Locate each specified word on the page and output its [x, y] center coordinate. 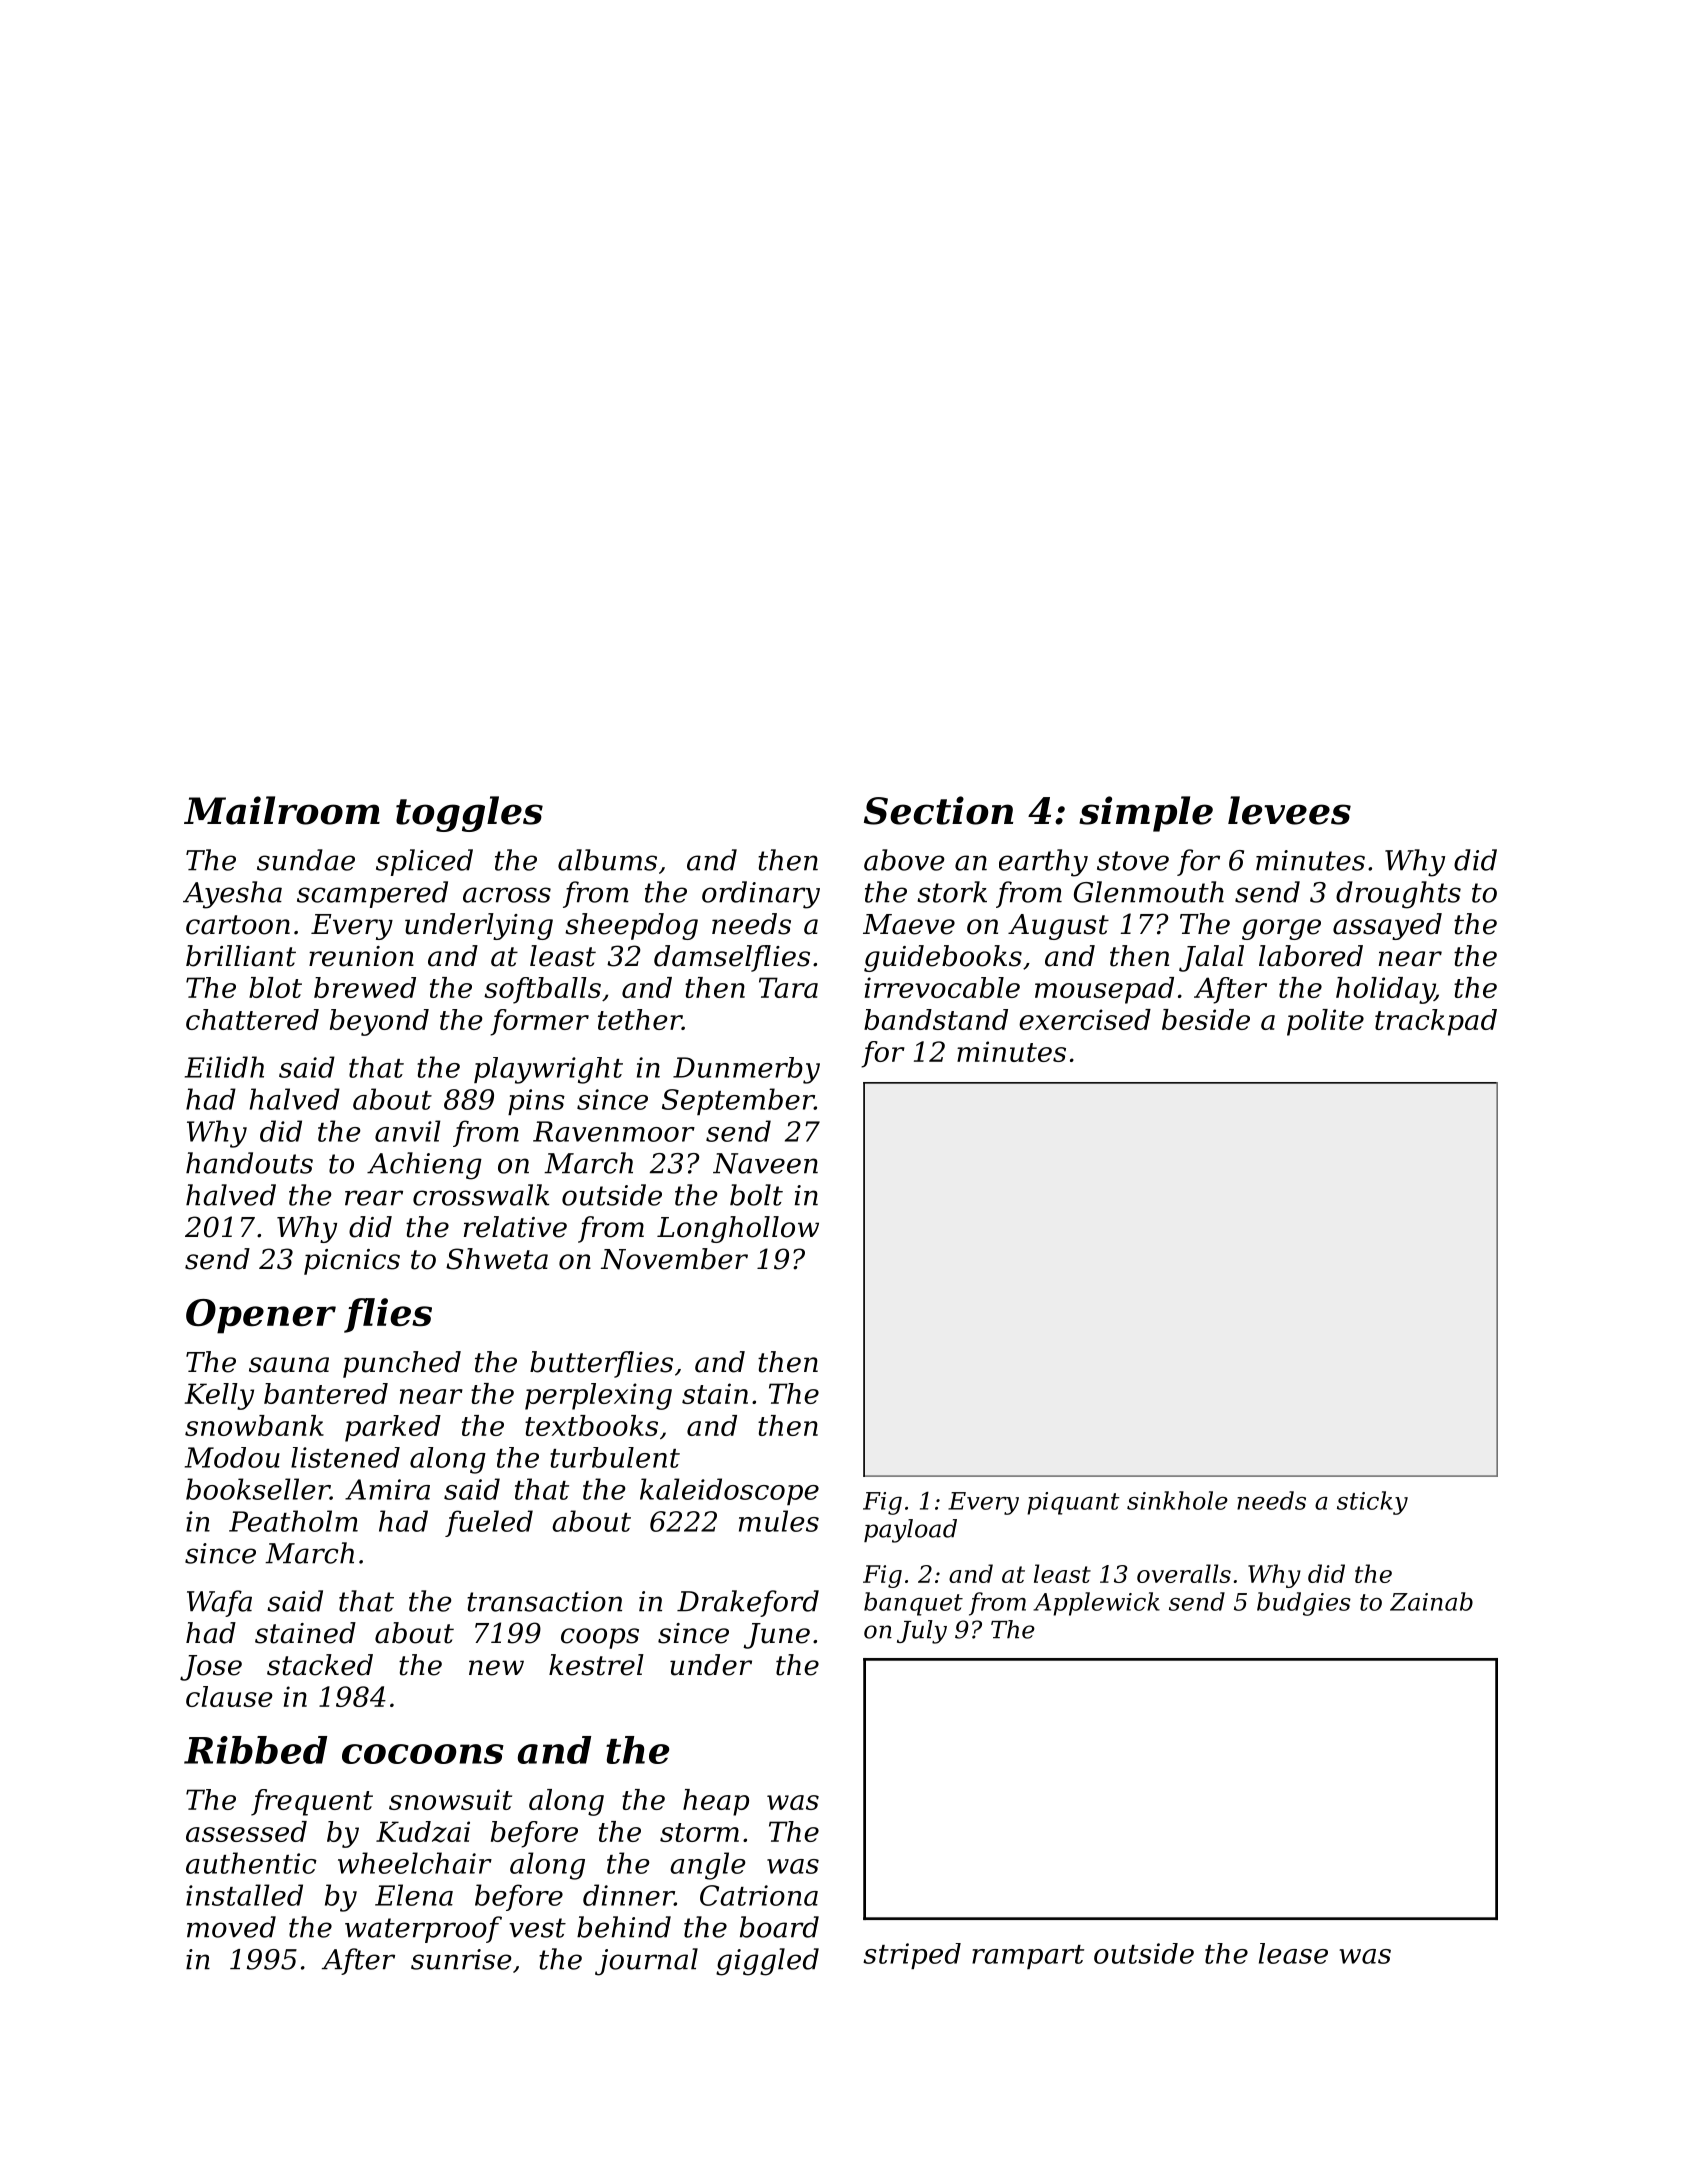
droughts [1398, 895]
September [738, 1101]
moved [231, 1927]
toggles [469, 814]
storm [699, 1832]
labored [1311, 956]
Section [938, 810]
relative [515, 1227]
